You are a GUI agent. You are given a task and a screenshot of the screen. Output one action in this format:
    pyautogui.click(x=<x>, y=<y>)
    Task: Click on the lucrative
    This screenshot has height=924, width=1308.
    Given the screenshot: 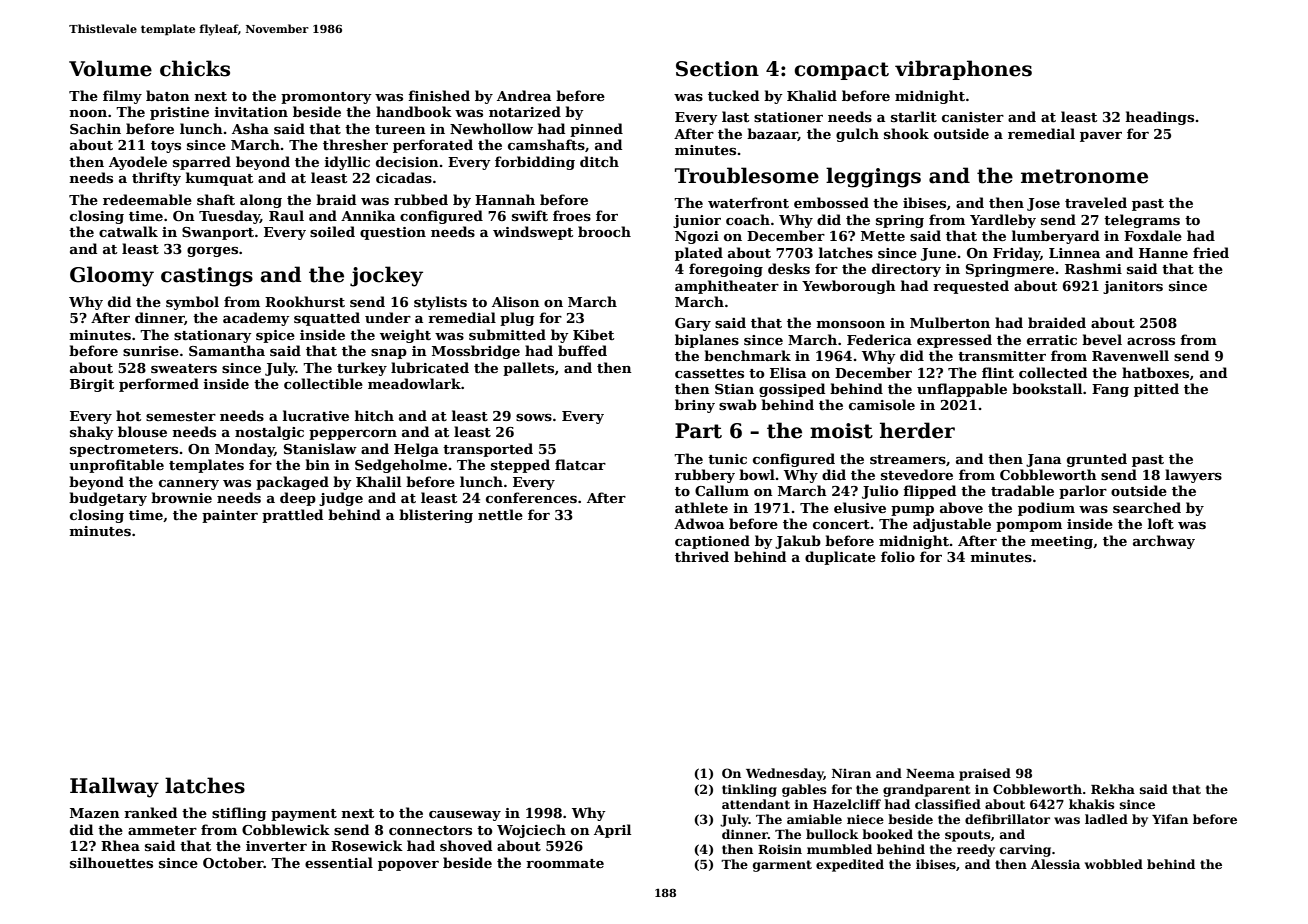 What is the action you would take?
    pyautogui.click(x=316, y=415)
